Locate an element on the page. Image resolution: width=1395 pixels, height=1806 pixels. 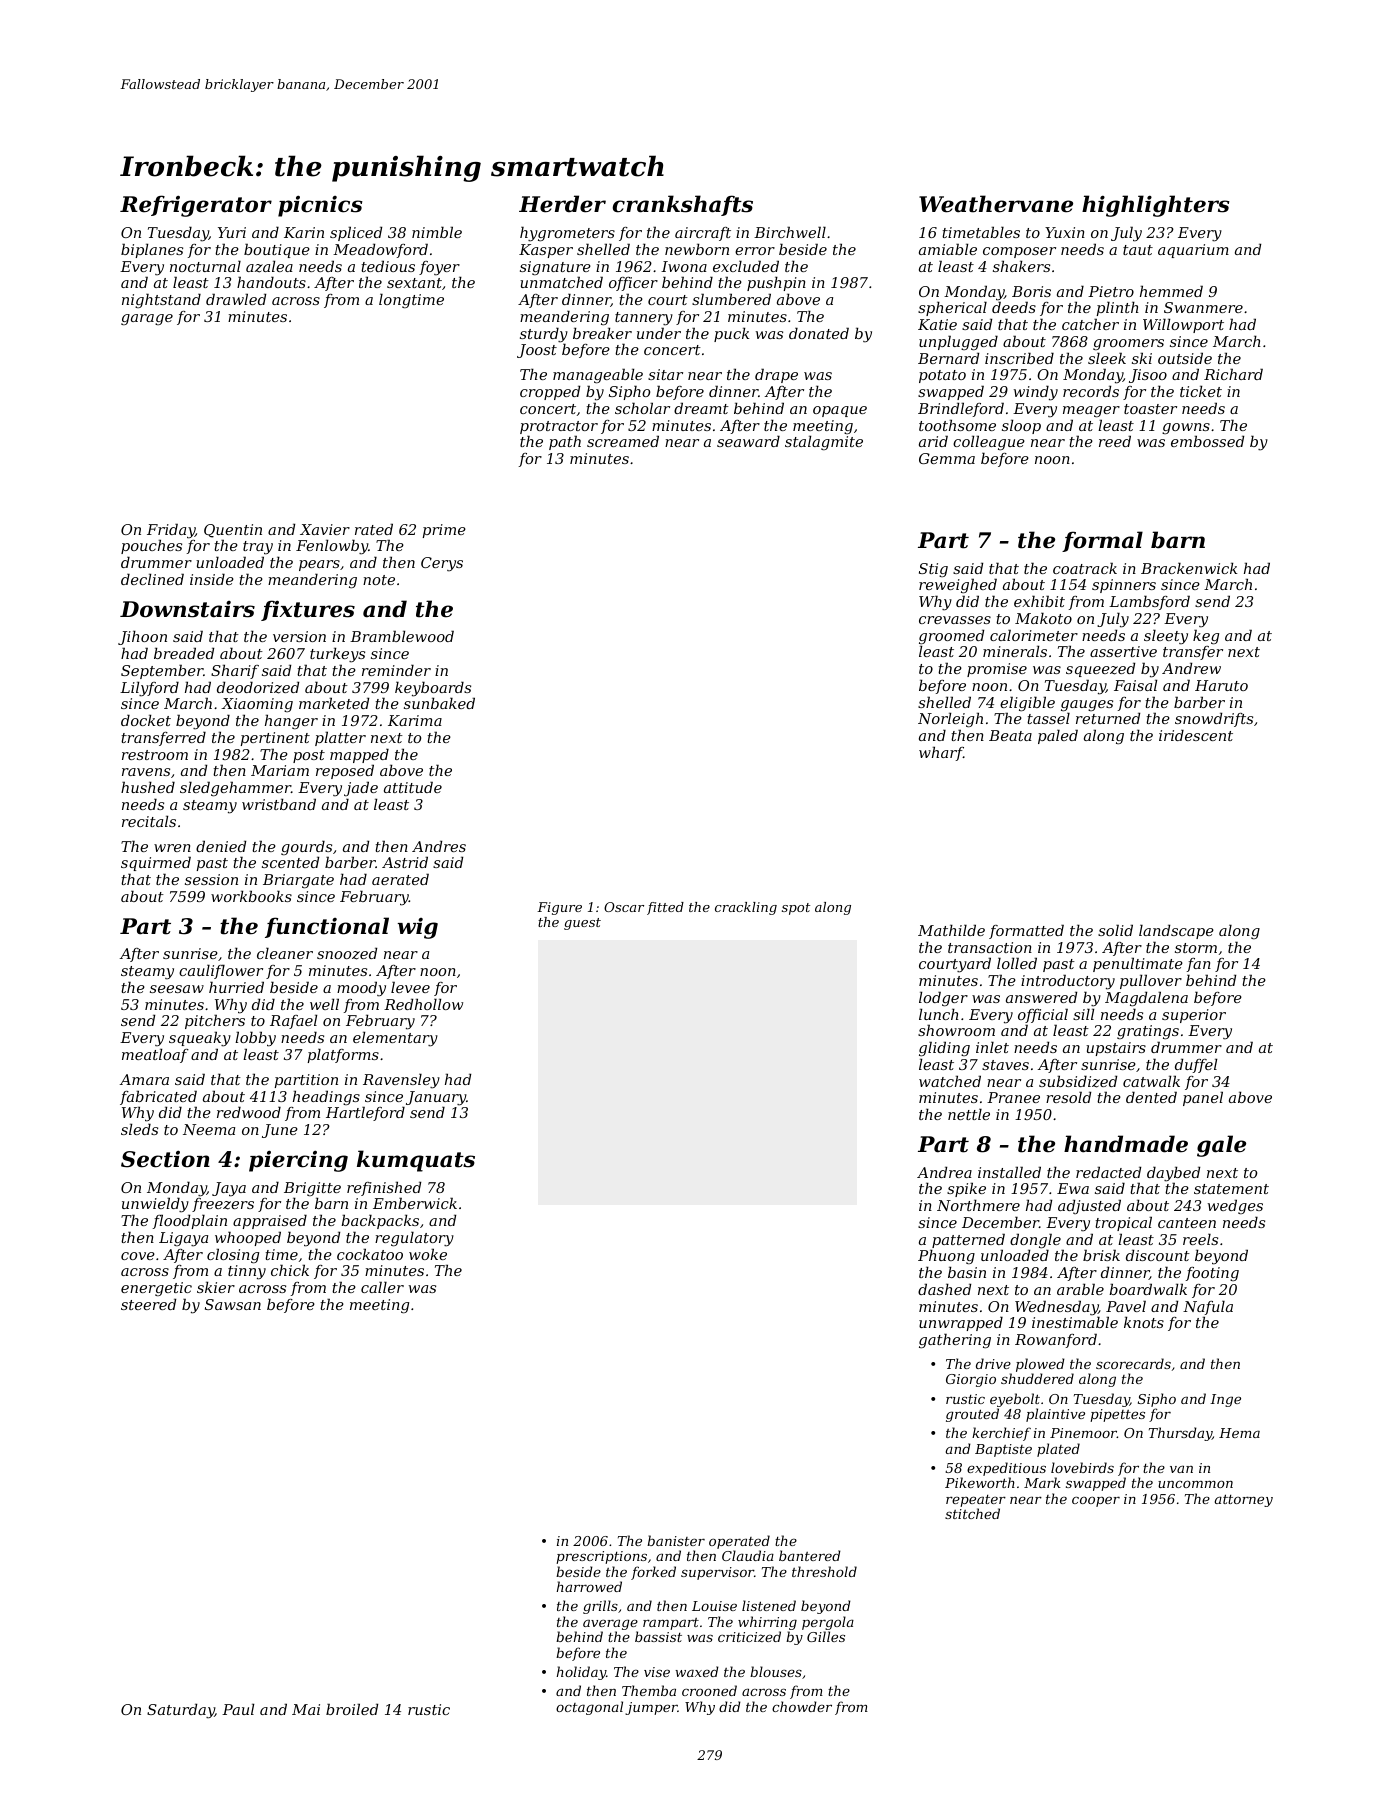
Weathervane is located at coordinates (996, 204).
